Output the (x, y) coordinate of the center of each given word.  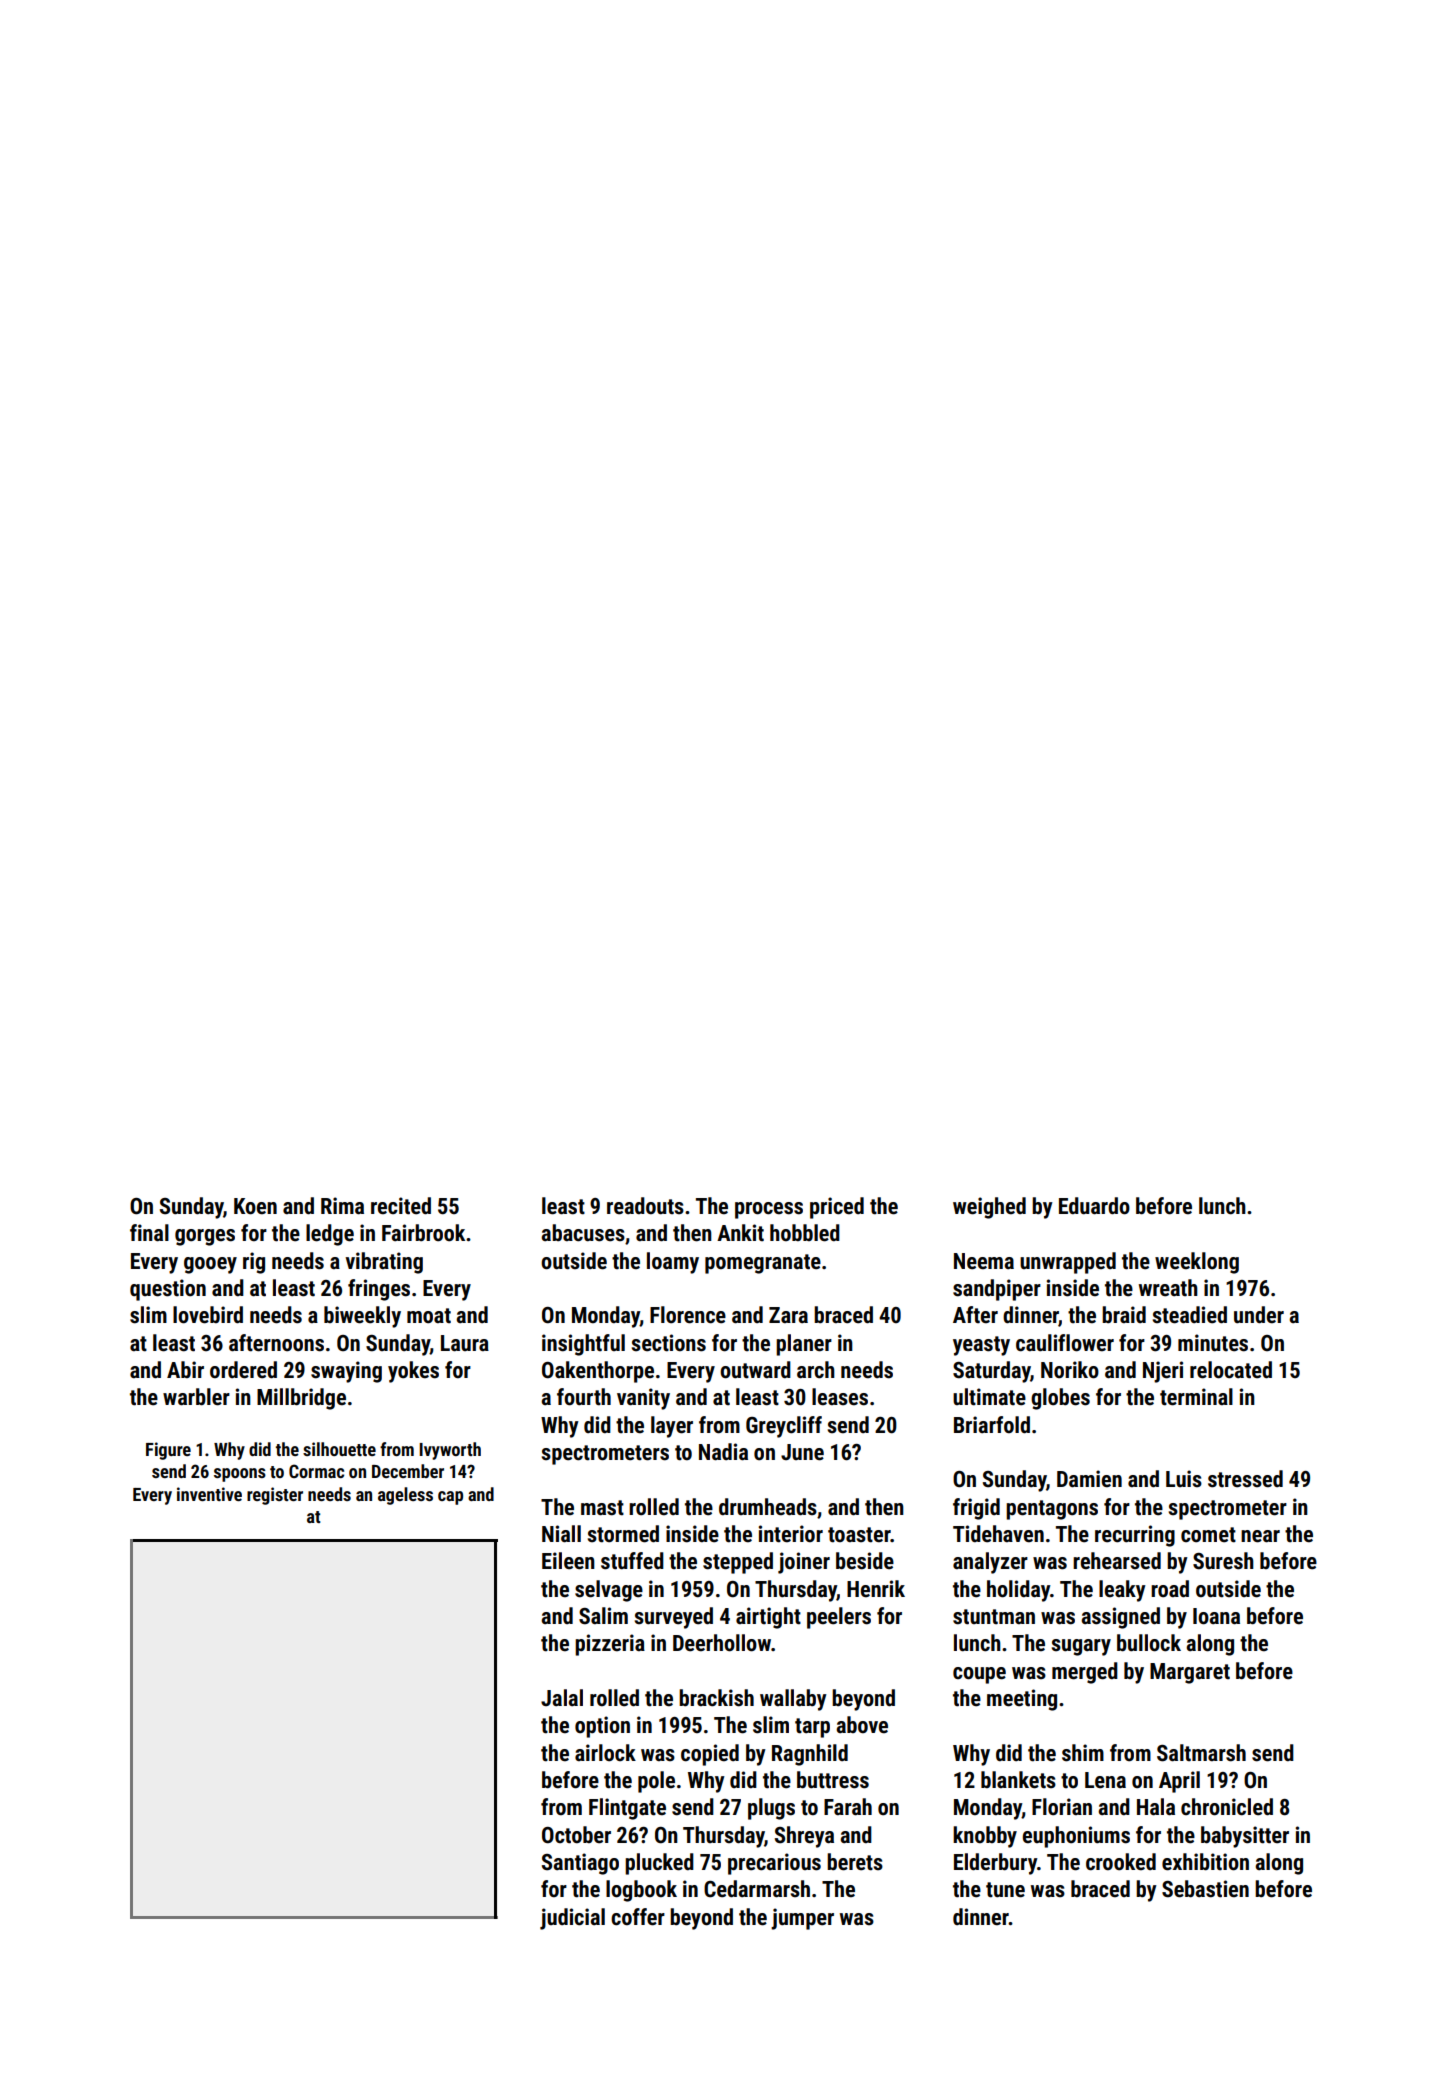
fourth (584, 1397)
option (602, 1727)
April (1179, 1782)
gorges (205, 1237)
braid (1124, 1314)
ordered (243, 1370)
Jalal (562, 1697)
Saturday (992, 1372)
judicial (572, 1919)
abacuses (583, 1233)
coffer (638, 1917)
